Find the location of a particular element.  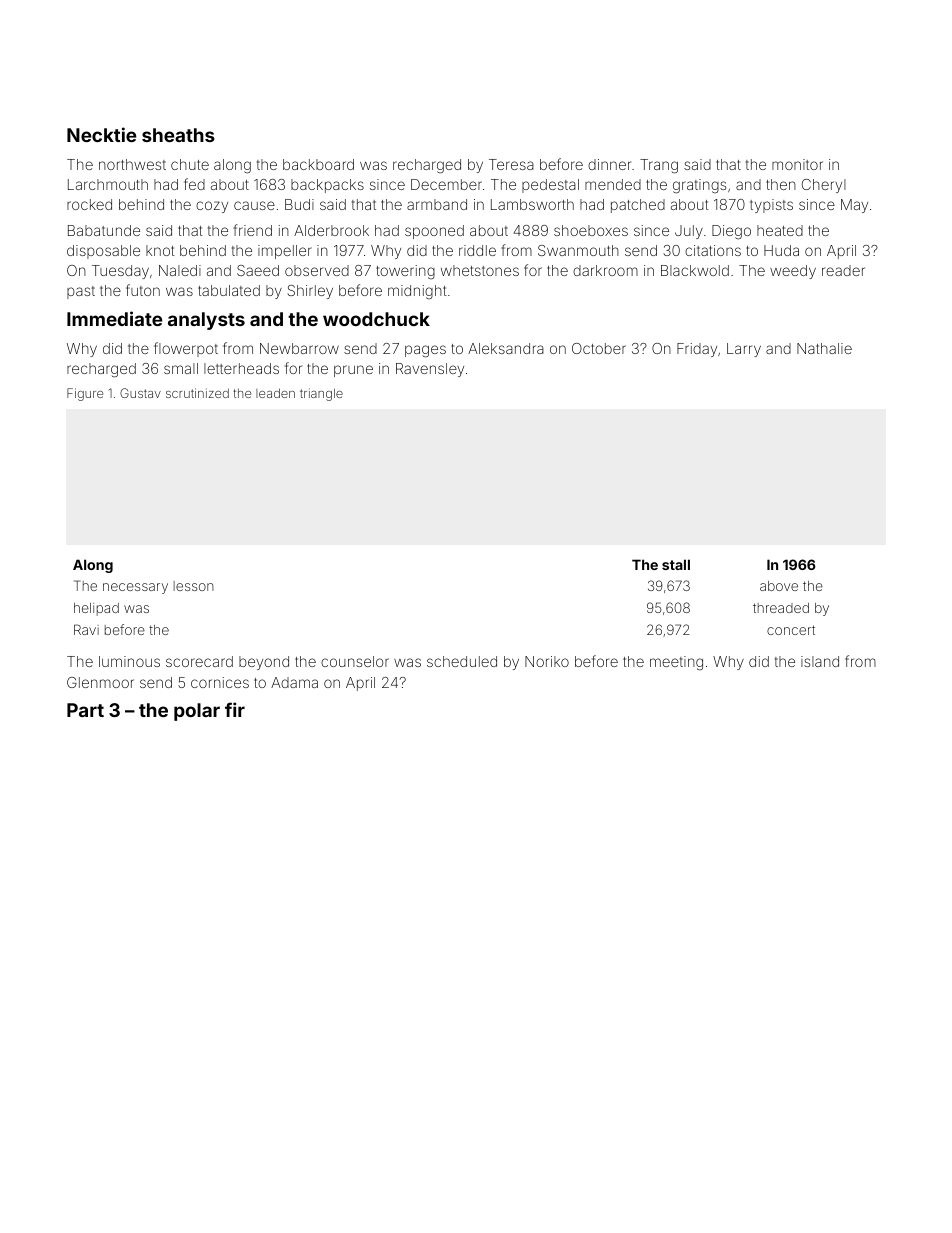

scheduled is located at coordinates (462, 661).
